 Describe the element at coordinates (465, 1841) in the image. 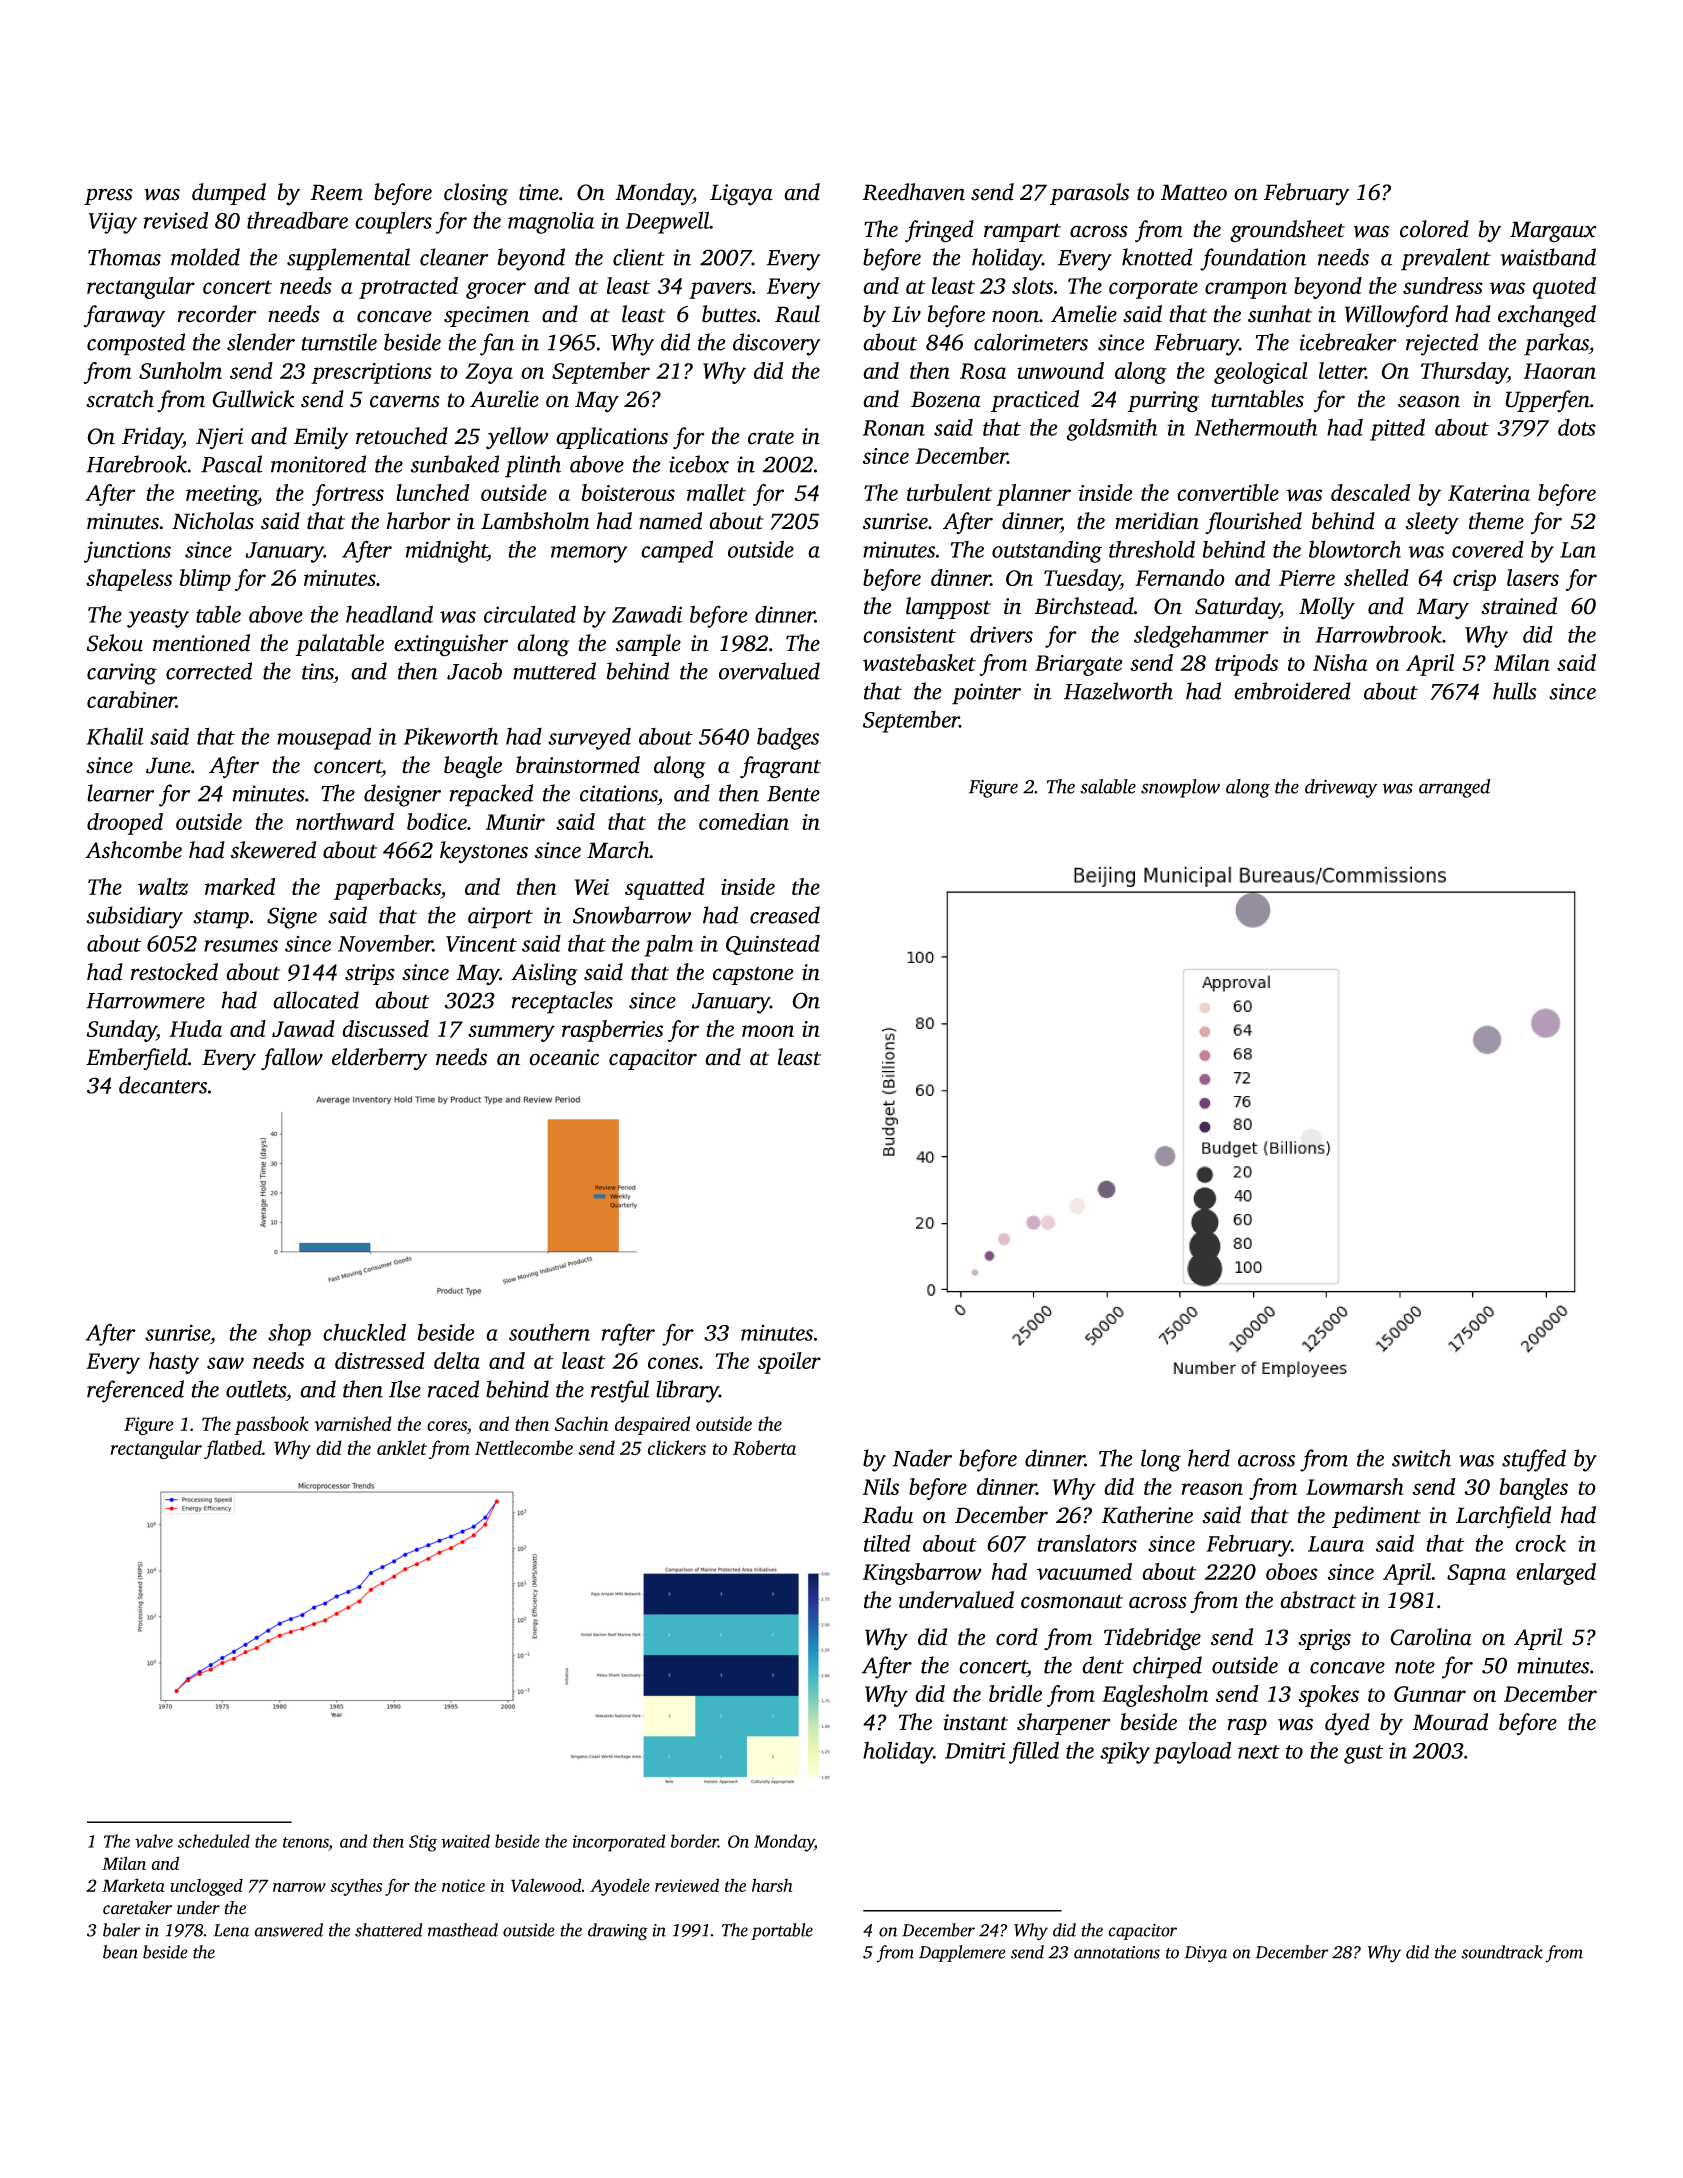

I see `waited` at that location.
